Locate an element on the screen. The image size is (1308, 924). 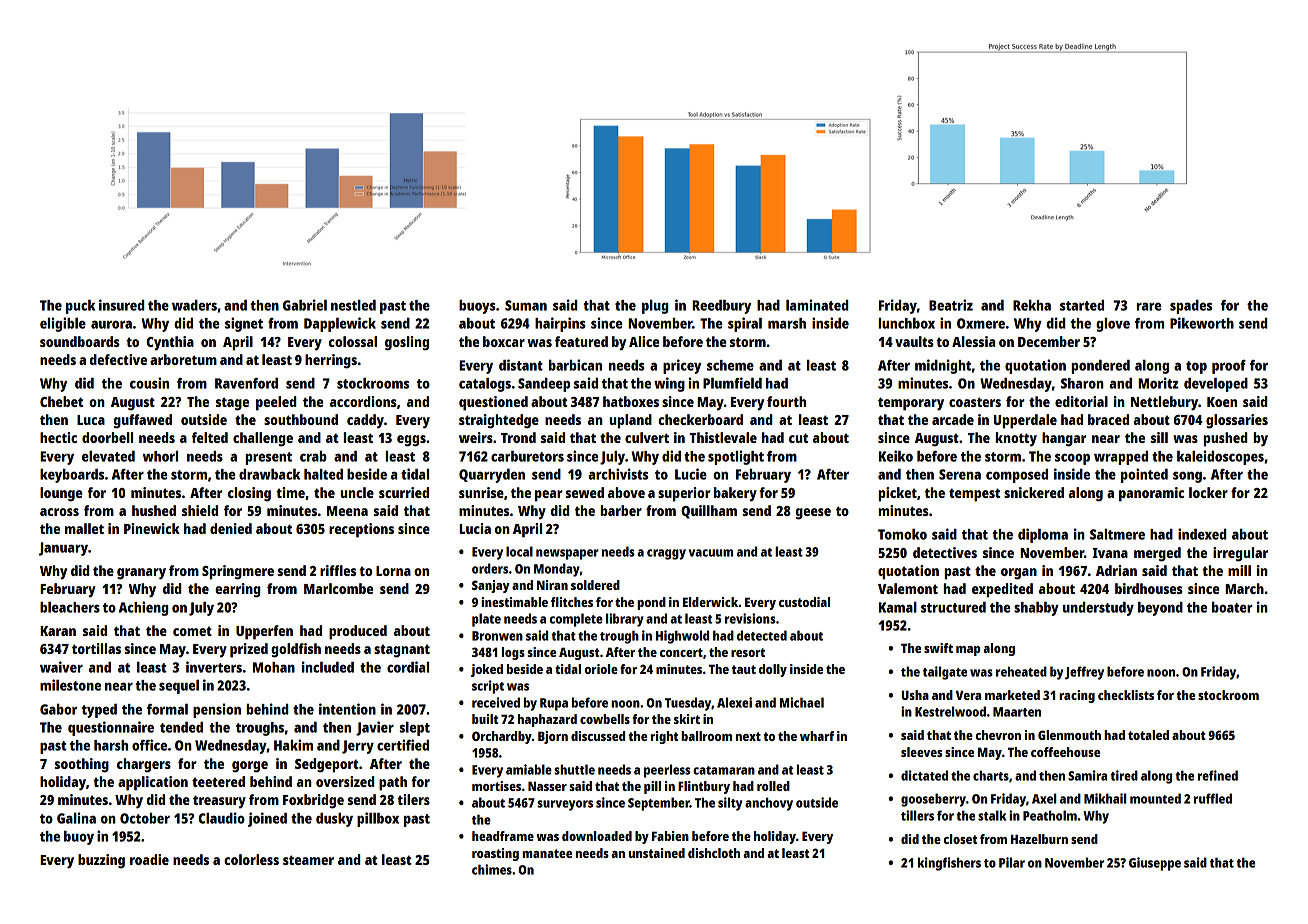
closet is located at coordinates (960, 839).
